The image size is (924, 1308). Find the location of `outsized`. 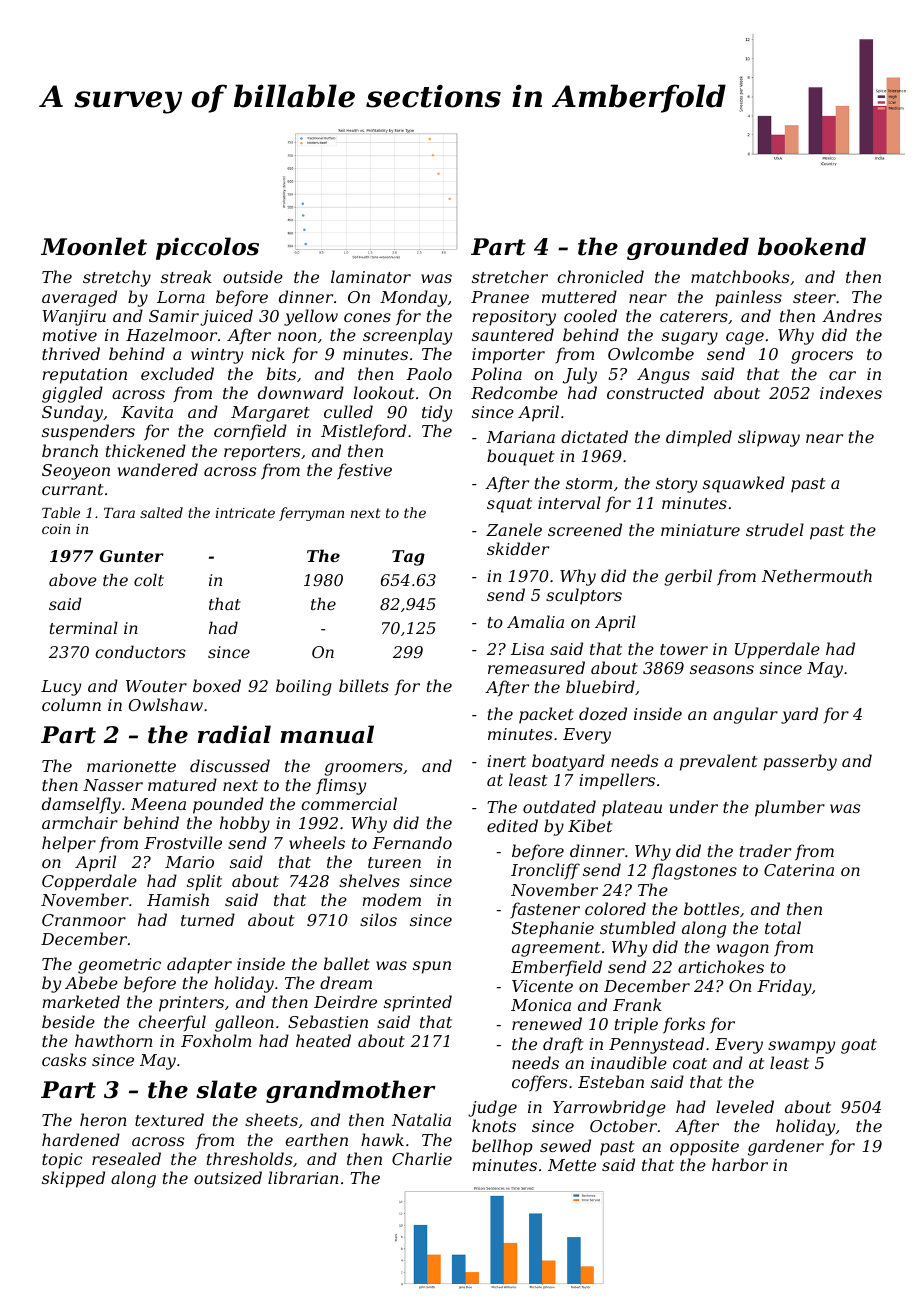

outsized is located at coordinates (228, 1178).
